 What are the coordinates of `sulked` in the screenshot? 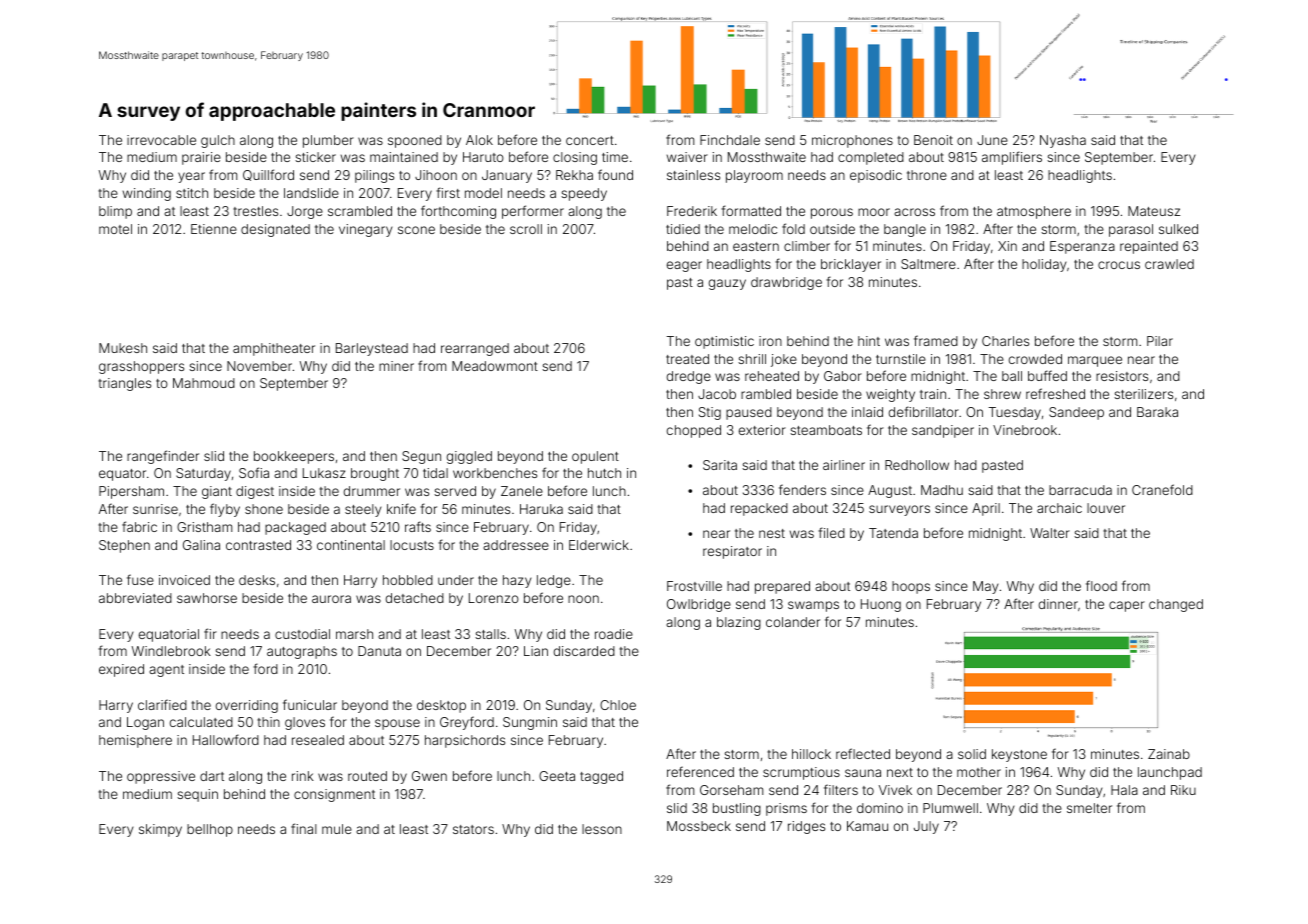 It's located at (1178, 229).
